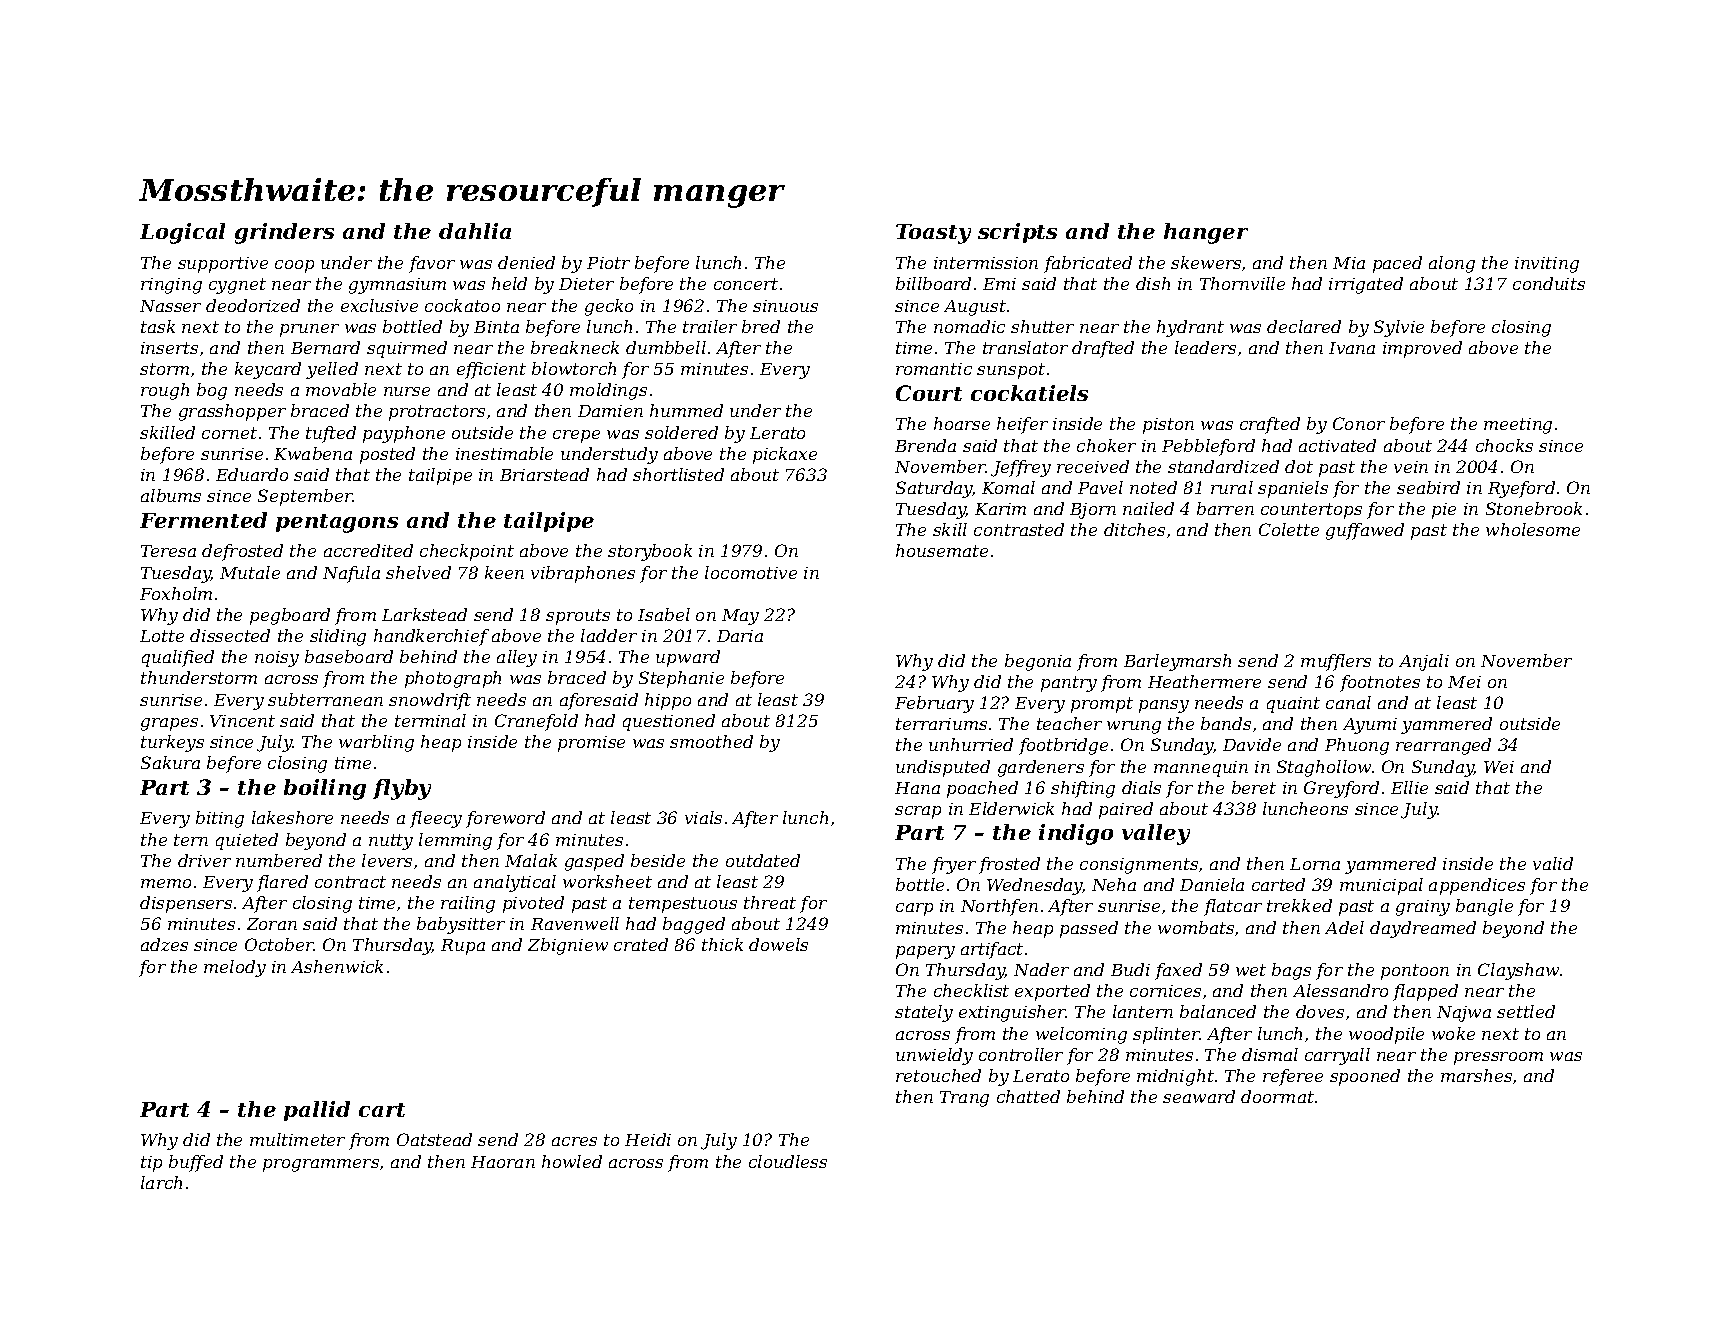  What do you see at coordinates (761, 326) in the page?
I see `bred` at bounding box center [761, 326].
